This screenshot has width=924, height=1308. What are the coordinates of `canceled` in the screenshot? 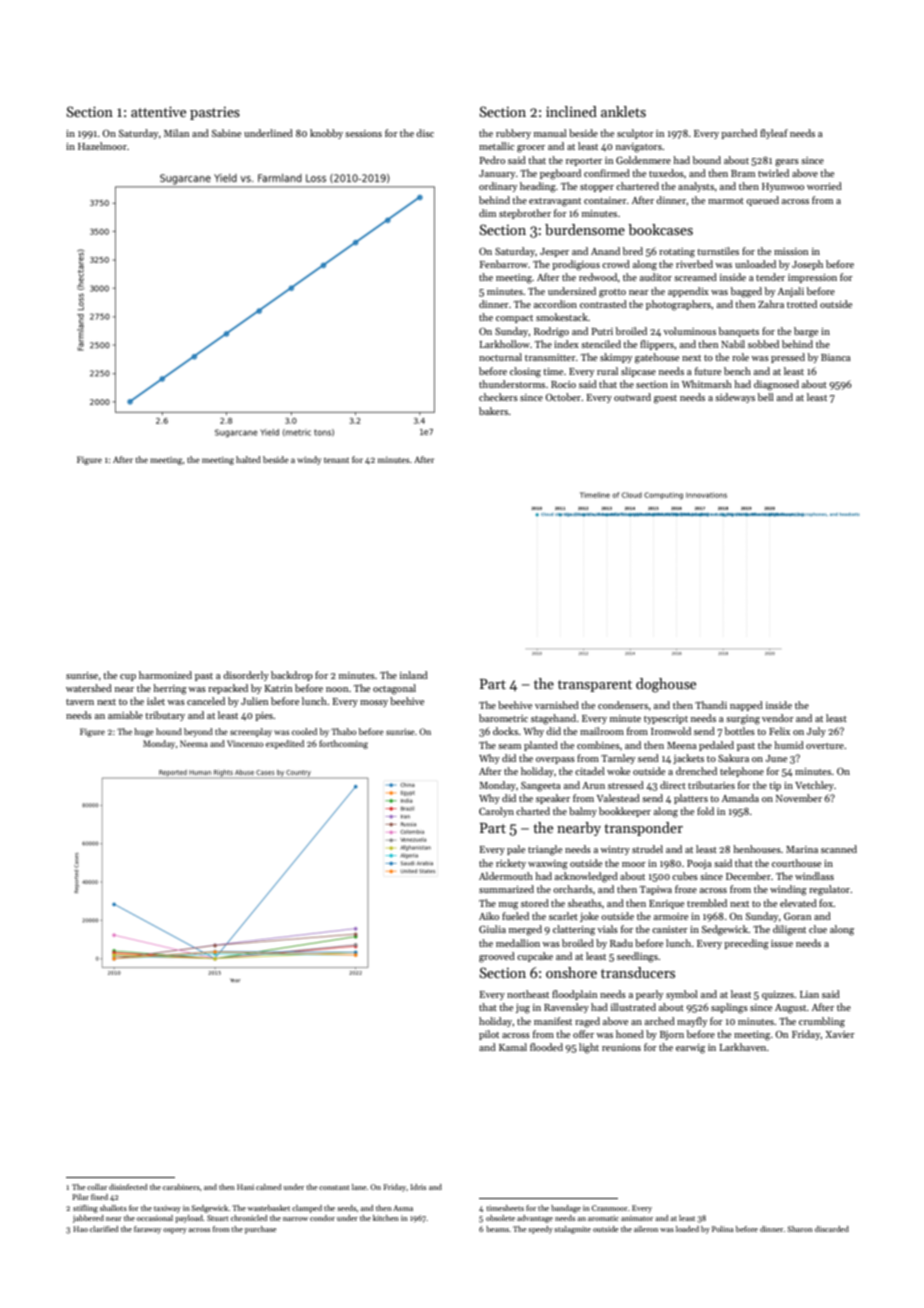 It's located at (206, 701).
